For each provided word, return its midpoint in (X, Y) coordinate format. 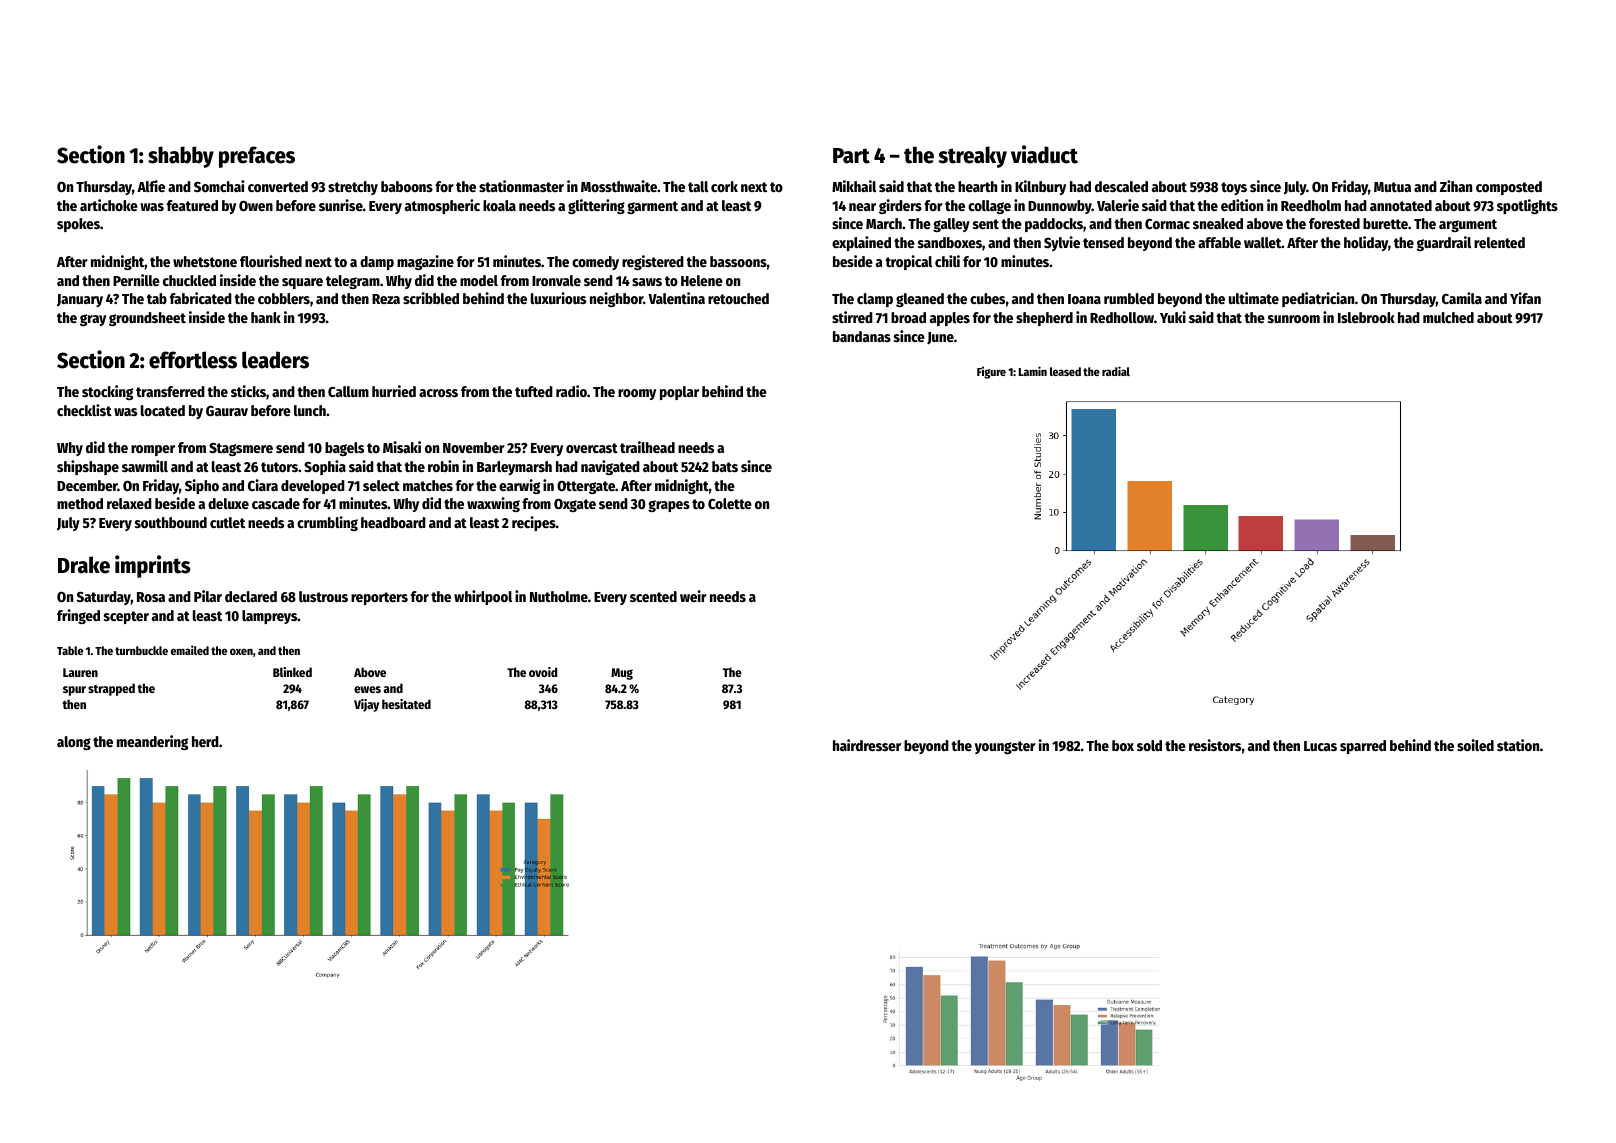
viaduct (1044, 154)
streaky (972, 157)
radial (1116, 371)
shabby (181, 157)
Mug (622, 674)
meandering (152, 742)
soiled (1475, 745)
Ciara (263, 485)
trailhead (647, 447)
